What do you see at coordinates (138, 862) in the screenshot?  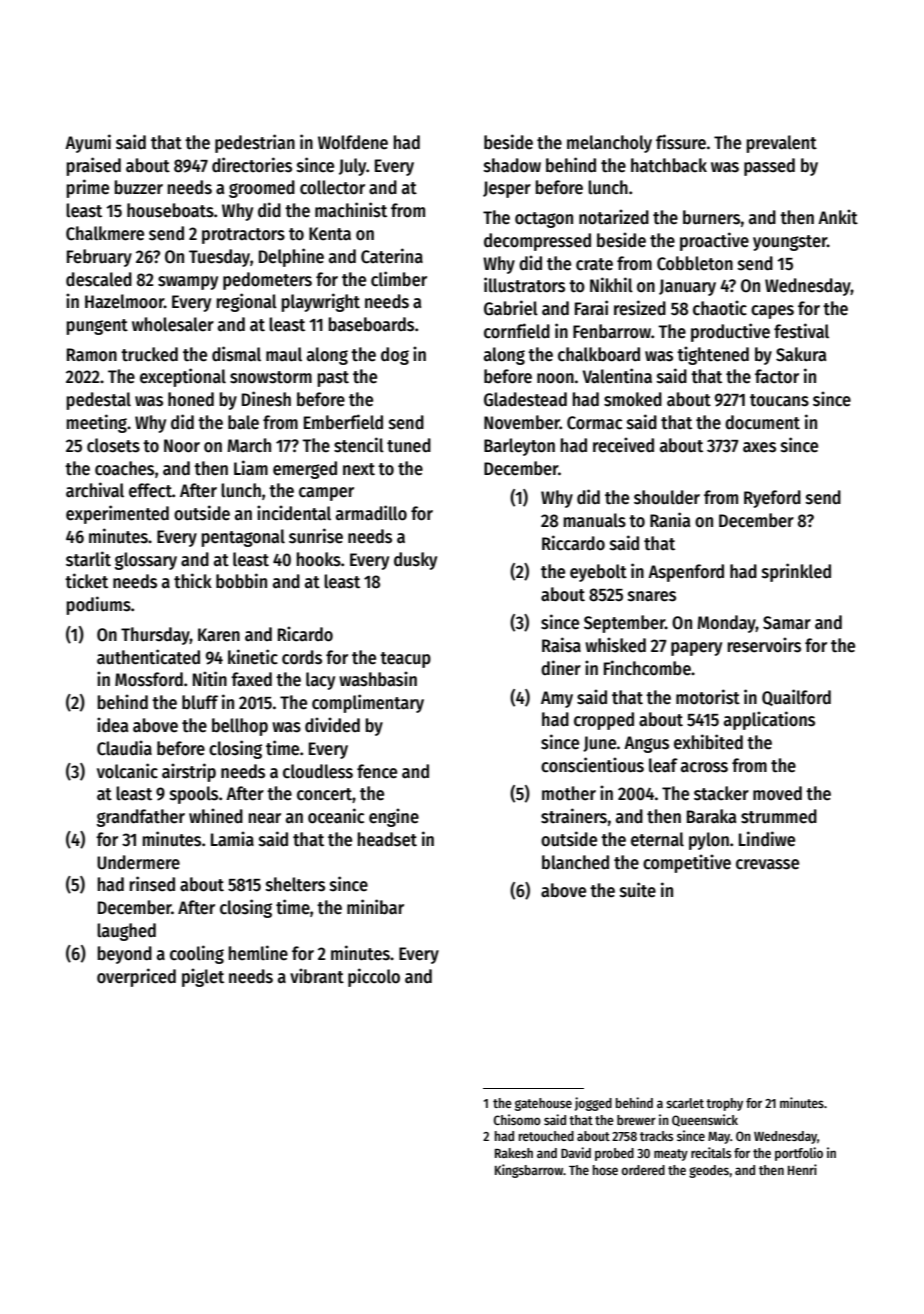 I see `Undermere` at bounding box center [138, 862].
